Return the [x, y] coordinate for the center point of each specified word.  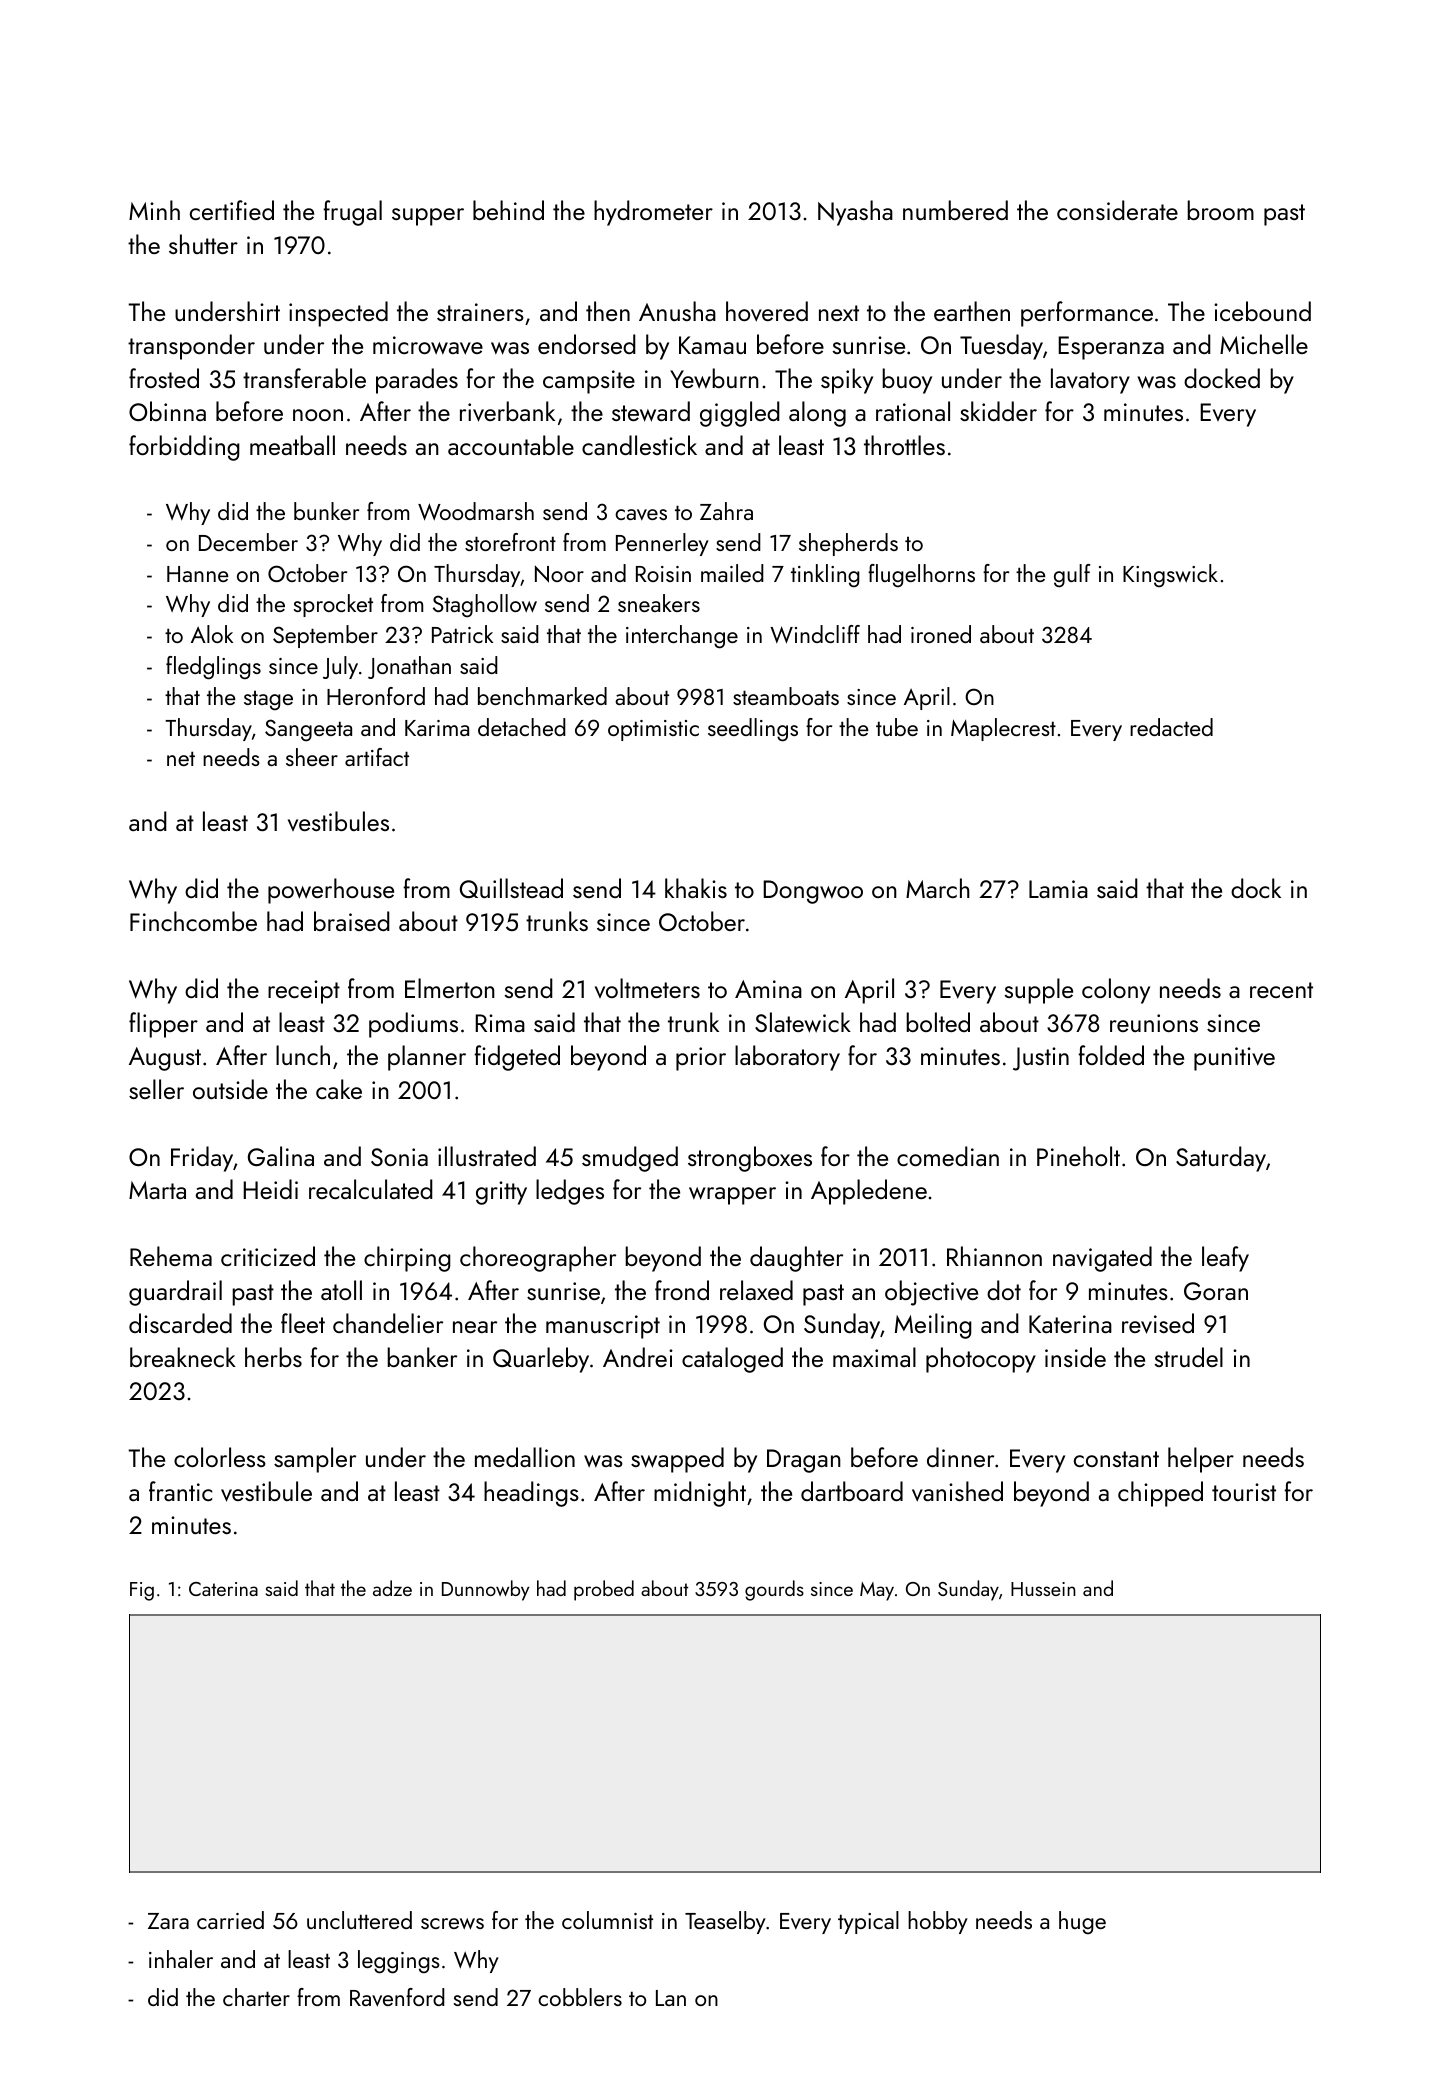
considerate [1117, 210]
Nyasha [855, 213]
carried [230, 1920]
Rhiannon [994, 1256]
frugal [352, 213]
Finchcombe [193, 921]
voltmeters [647, 988]
